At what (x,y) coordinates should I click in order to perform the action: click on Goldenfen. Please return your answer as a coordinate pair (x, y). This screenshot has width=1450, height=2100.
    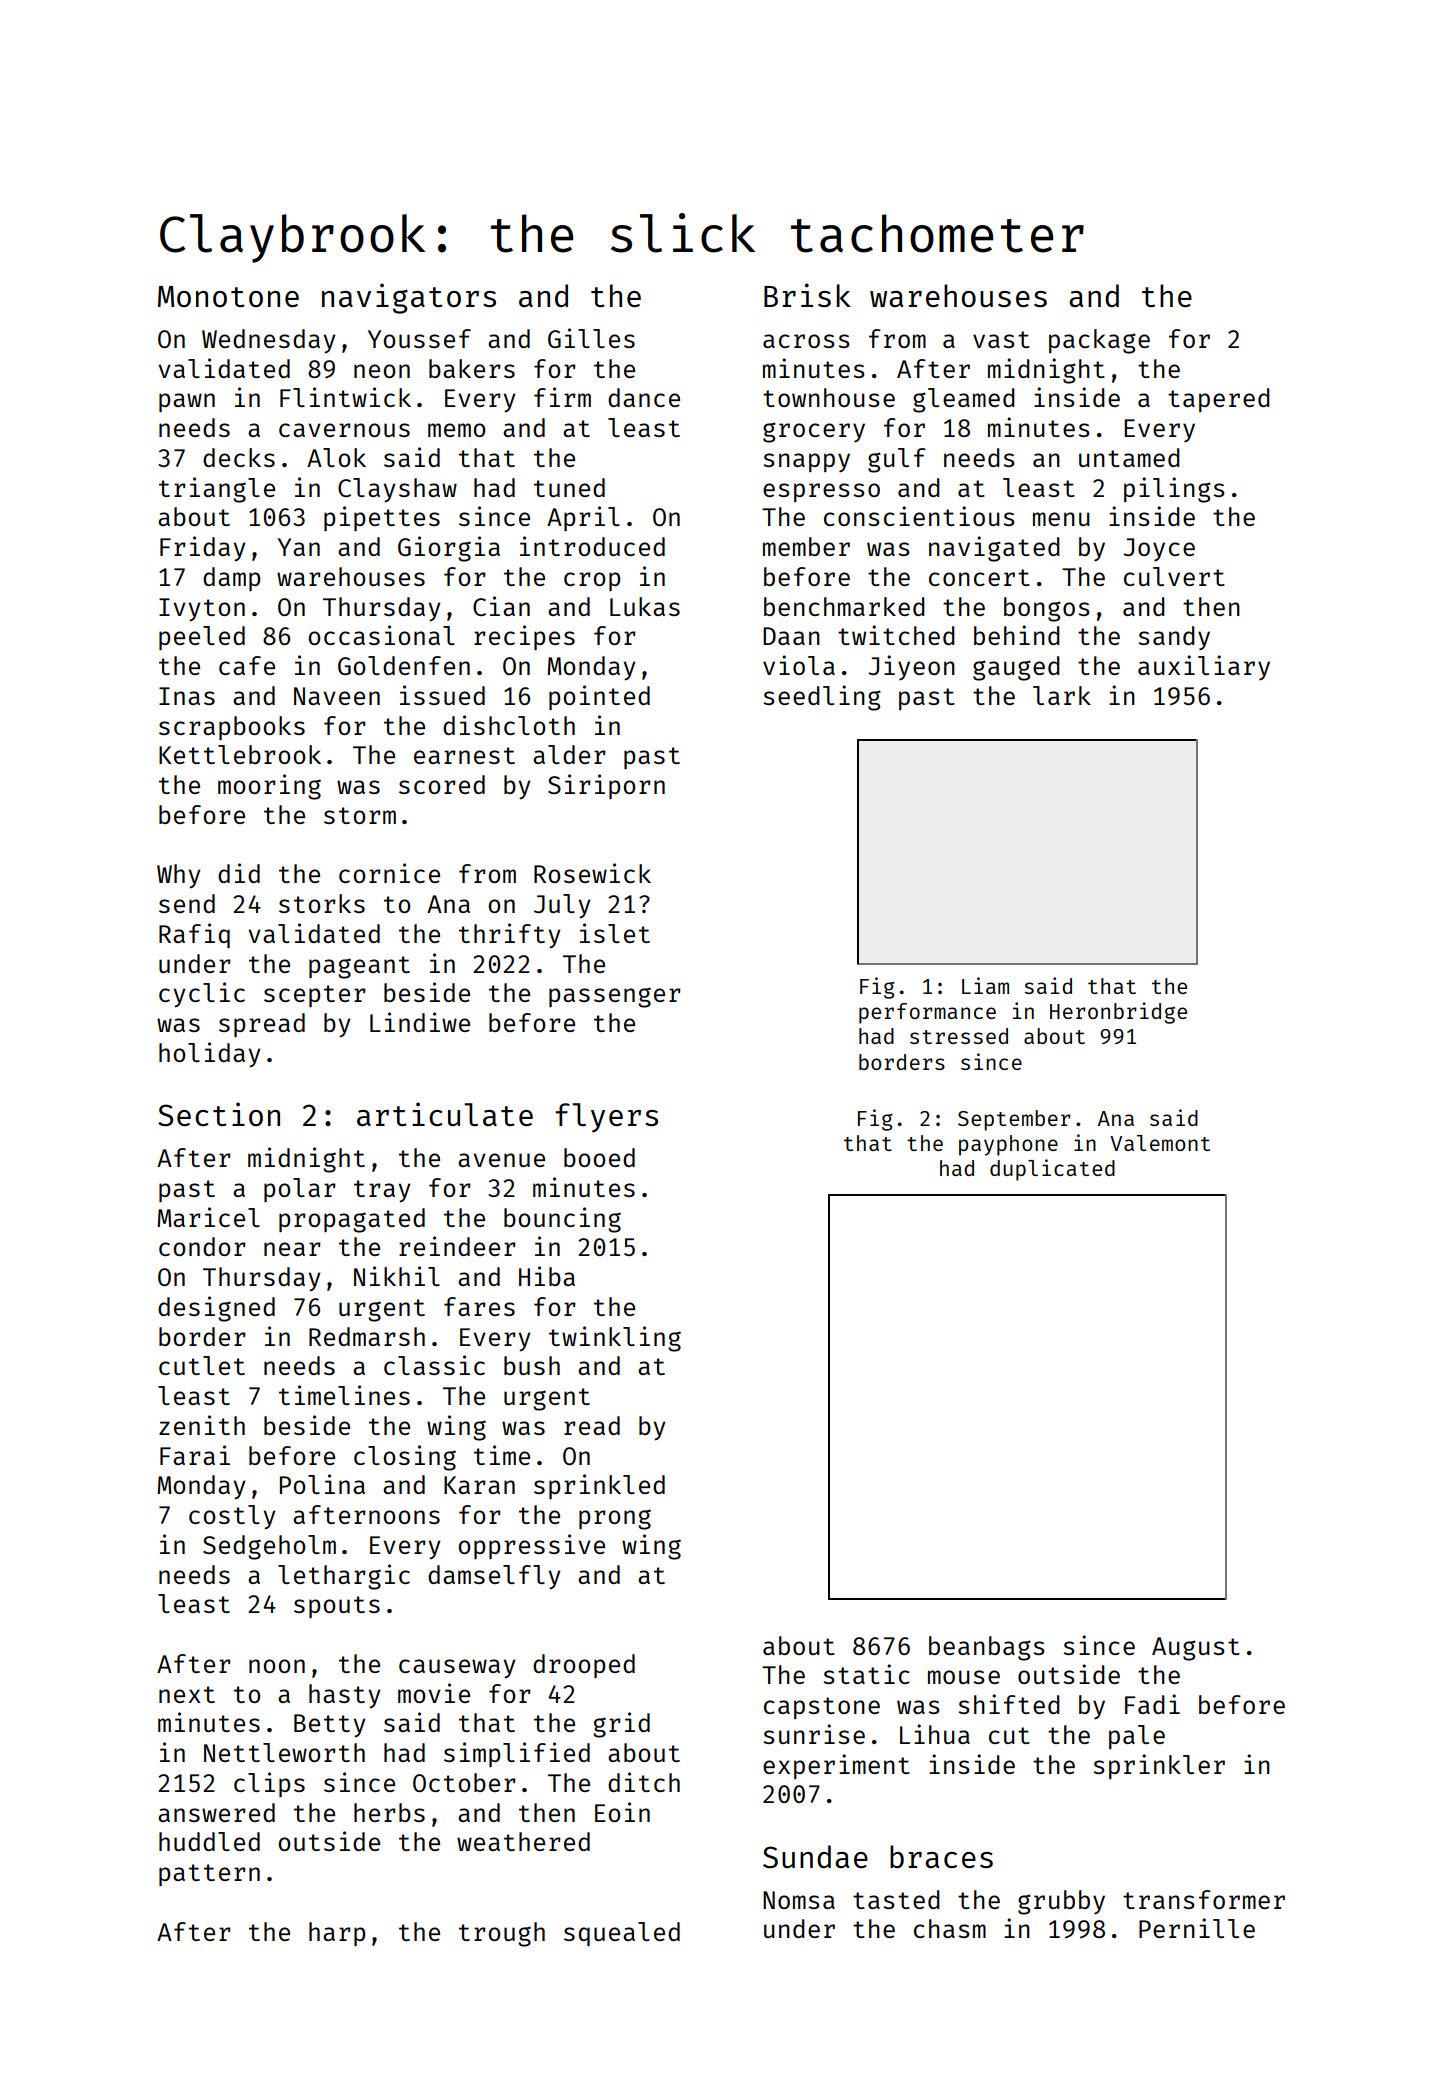
    Looking at the image, I should click on (404, 665).
